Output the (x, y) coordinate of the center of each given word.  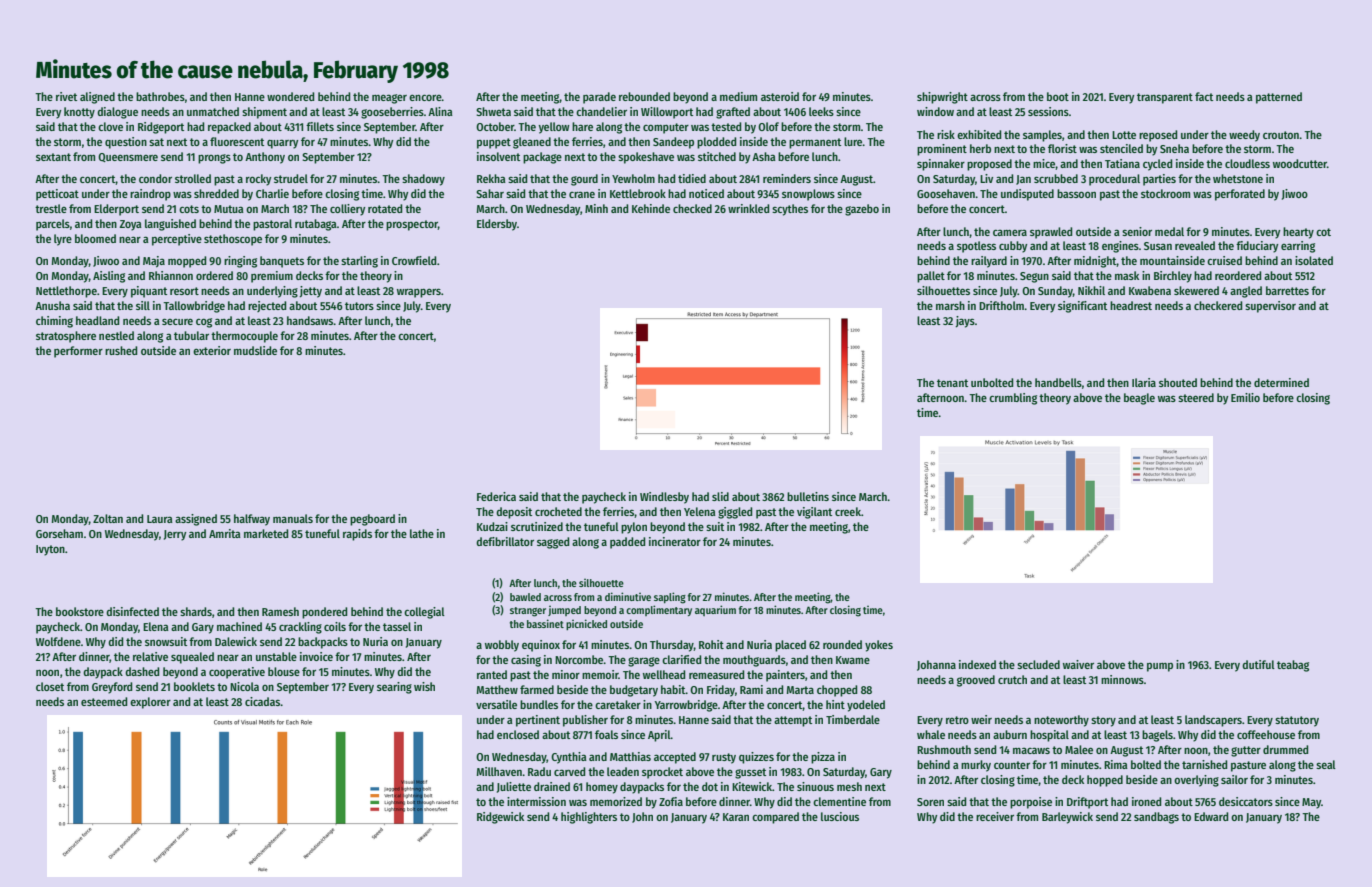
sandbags (1156, 818)
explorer (150, 703)
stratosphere (66, 337)
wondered (290, 96)
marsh (950, 305)
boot (1058, 96)
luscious (840, 816)
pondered (324, 613)
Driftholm (1001, 305)
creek (848, 511)
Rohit (711, 644)
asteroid (780, 96)
